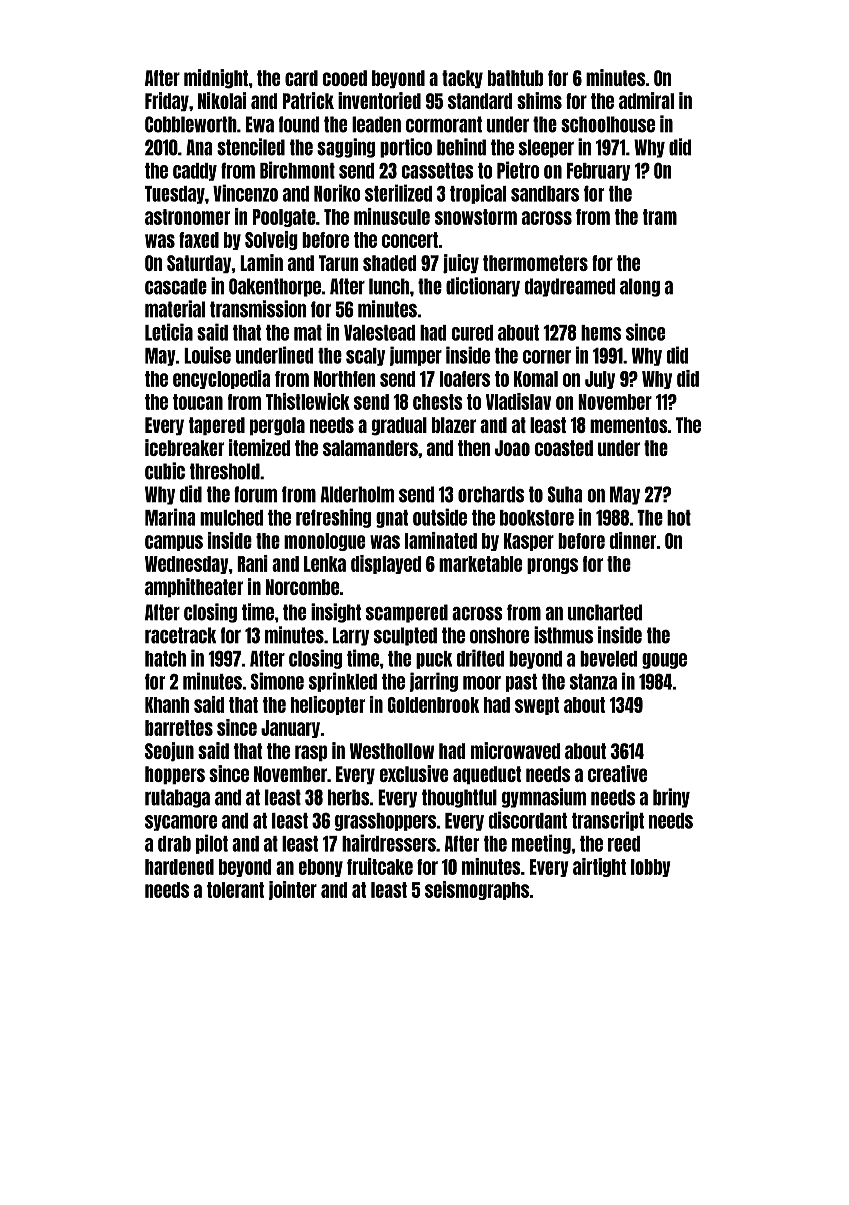  What do you see at coordinates (477, 890) in the image?
I see `seismographs` at bounding box center [477, 890].
